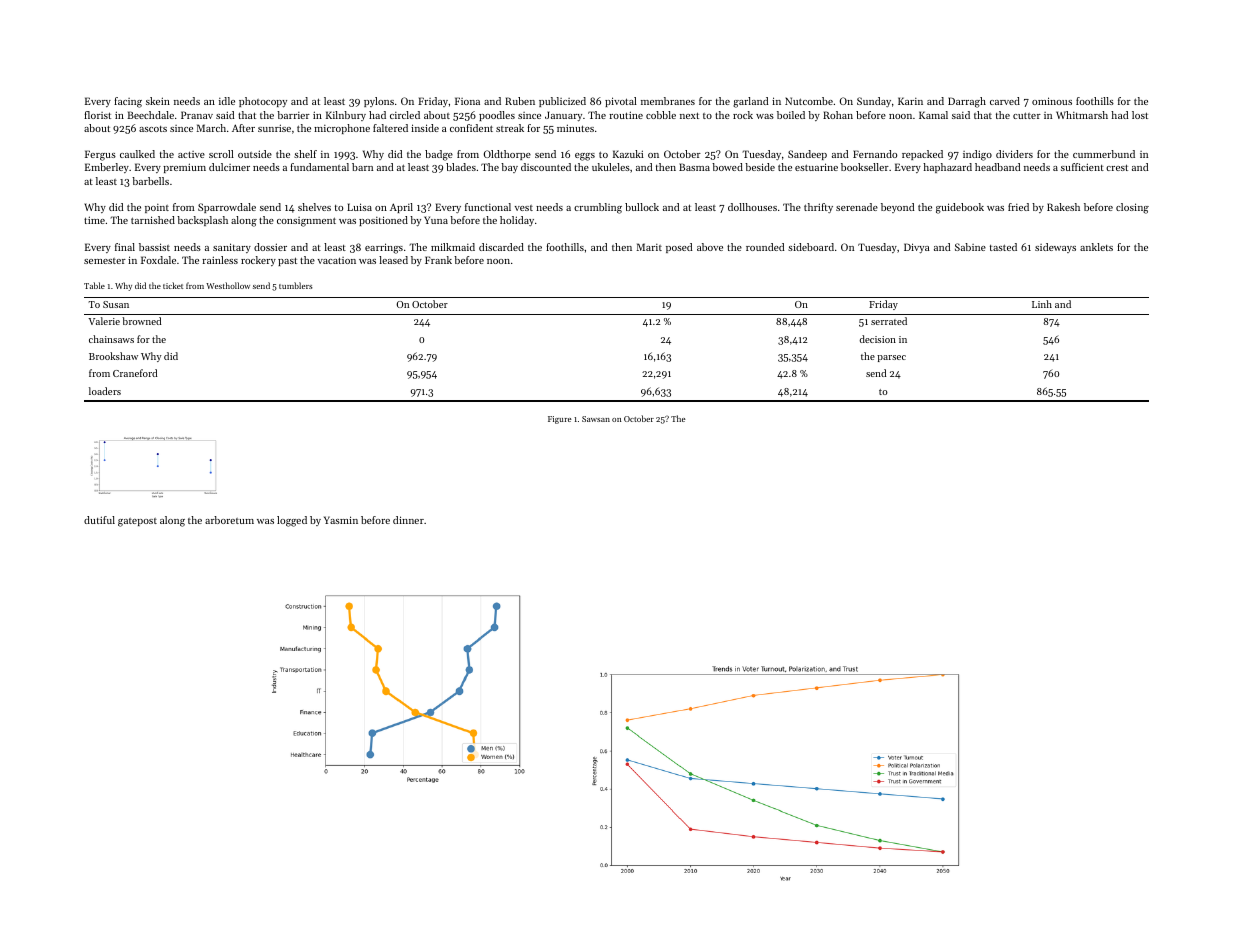 This screenshot has width=1233, height=952. What do you see at coordinates (1096, 247) in the screenshot?
I see `anklets` at bounding box center [1096, 247].
